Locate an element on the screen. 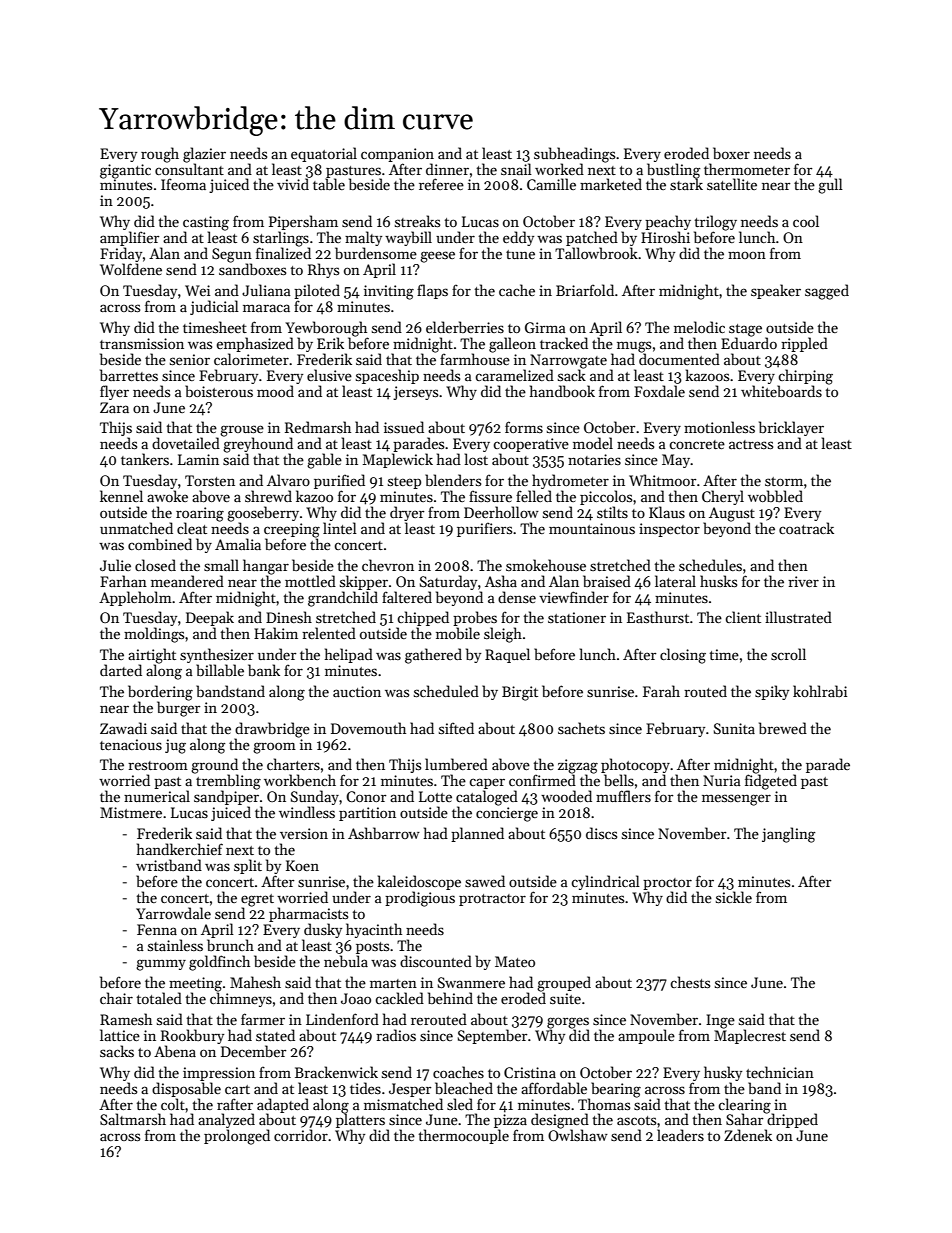 Image resolution: width=952 pixels, height=1233 pixels. Ashbarrow is located at coordinates (384, 833).
